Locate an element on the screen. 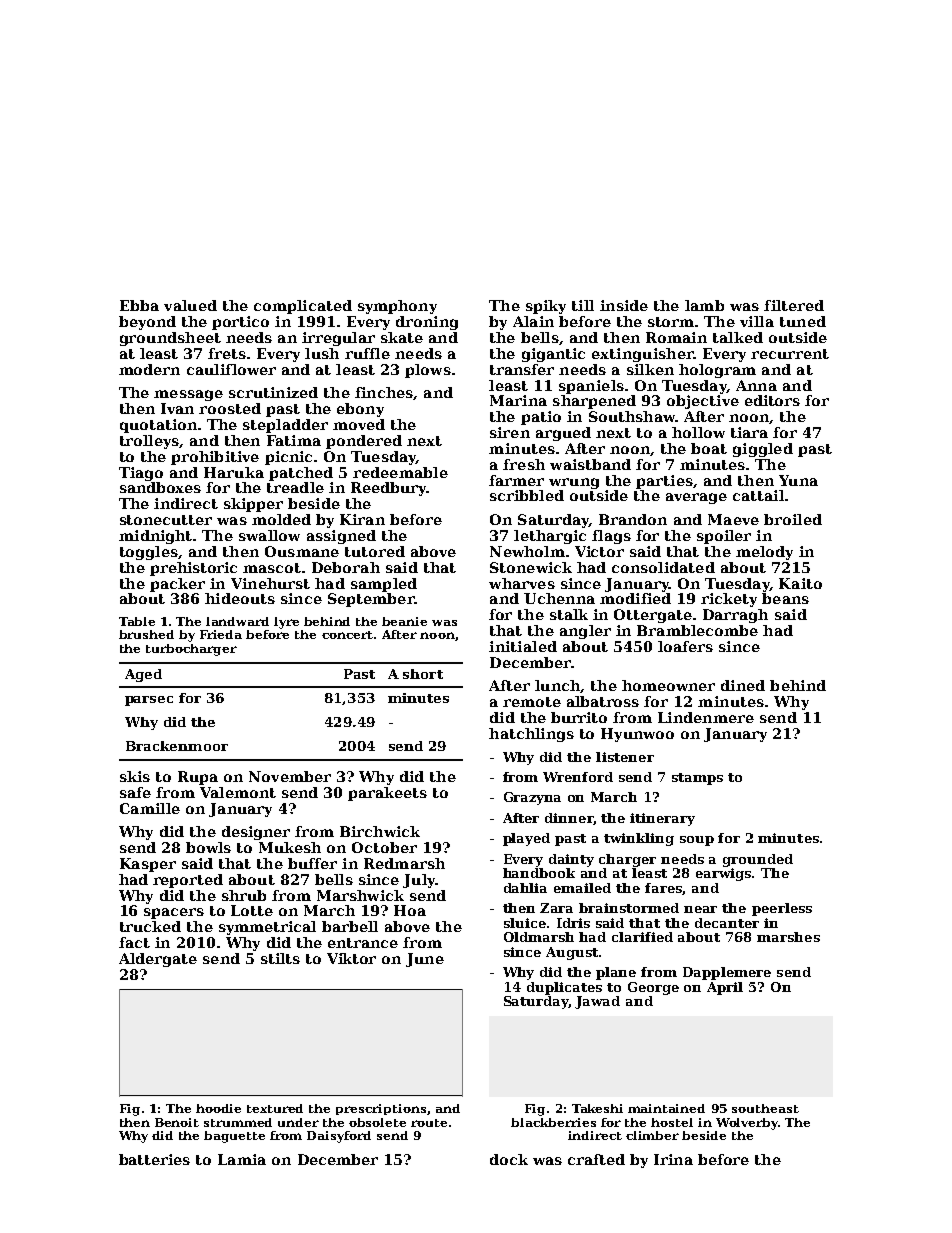 This screenshot has height=1233, width=952. spiky is located at coordinates (546, 307).
